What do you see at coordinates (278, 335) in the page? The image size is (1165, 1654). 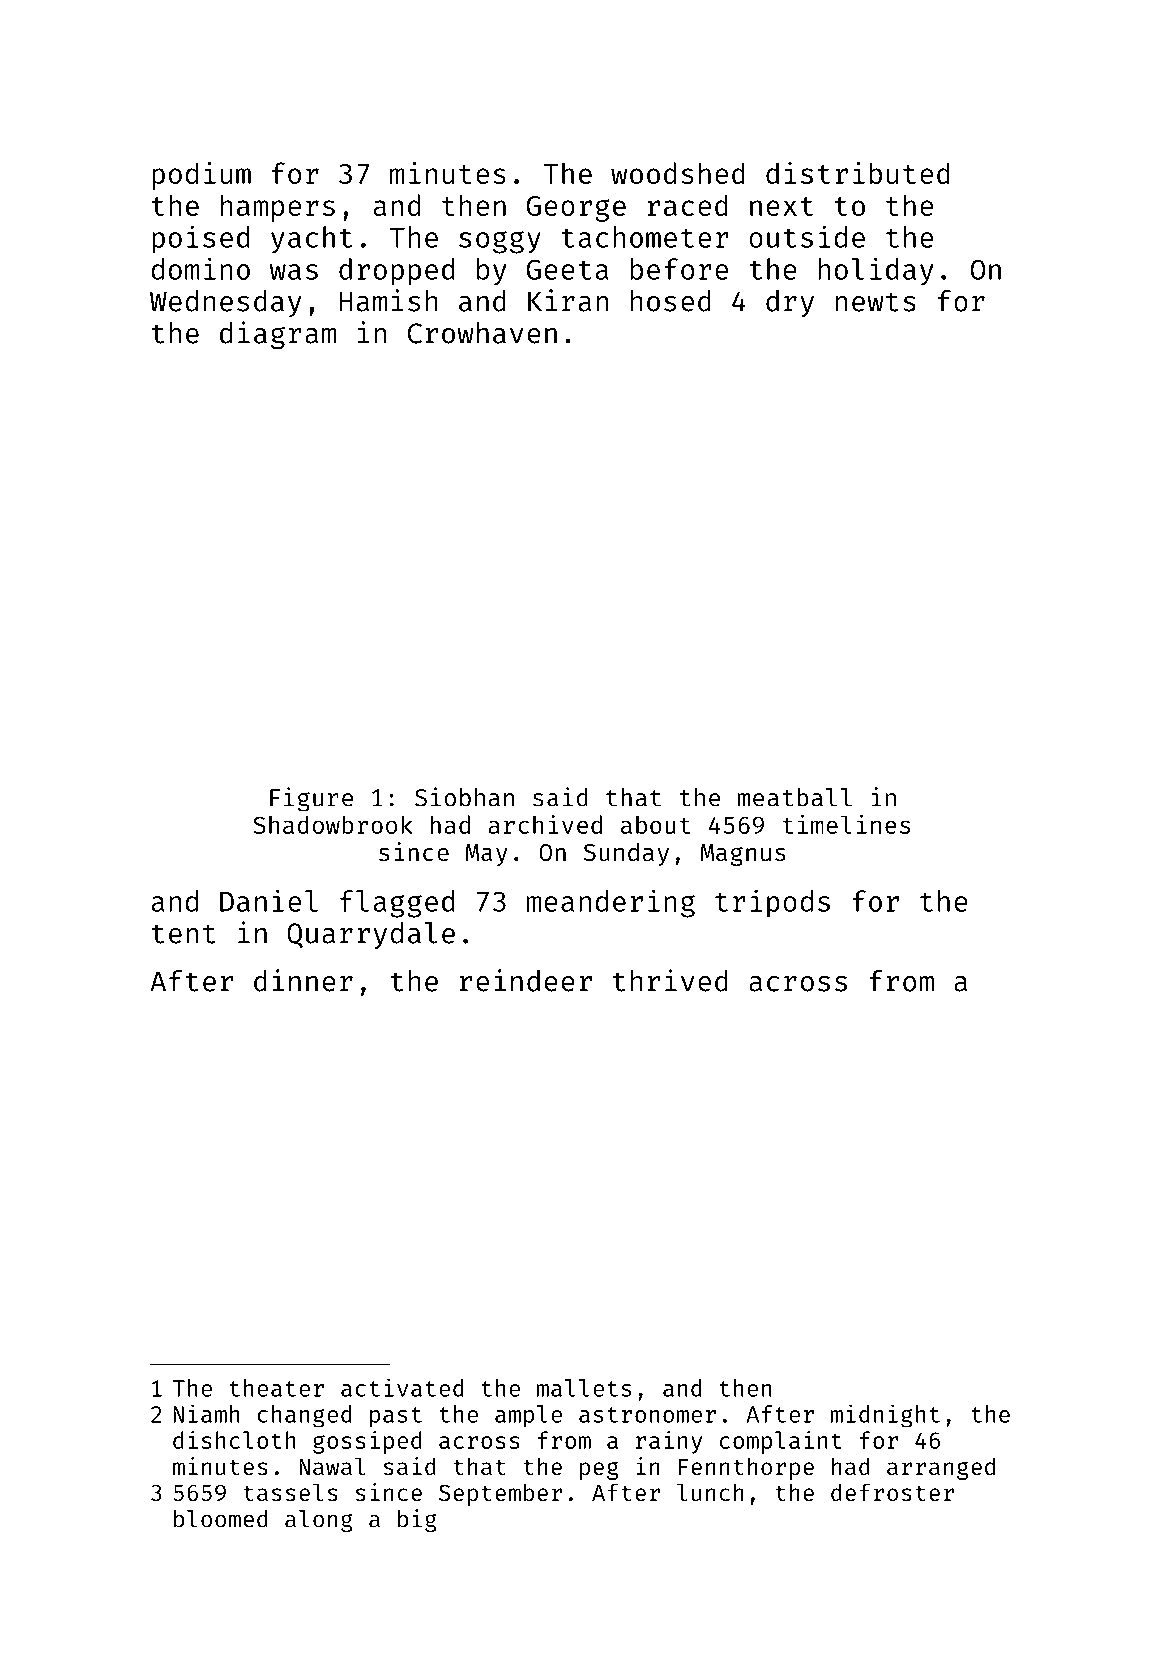 I see `diagram` at bounding box center [278, 335].
